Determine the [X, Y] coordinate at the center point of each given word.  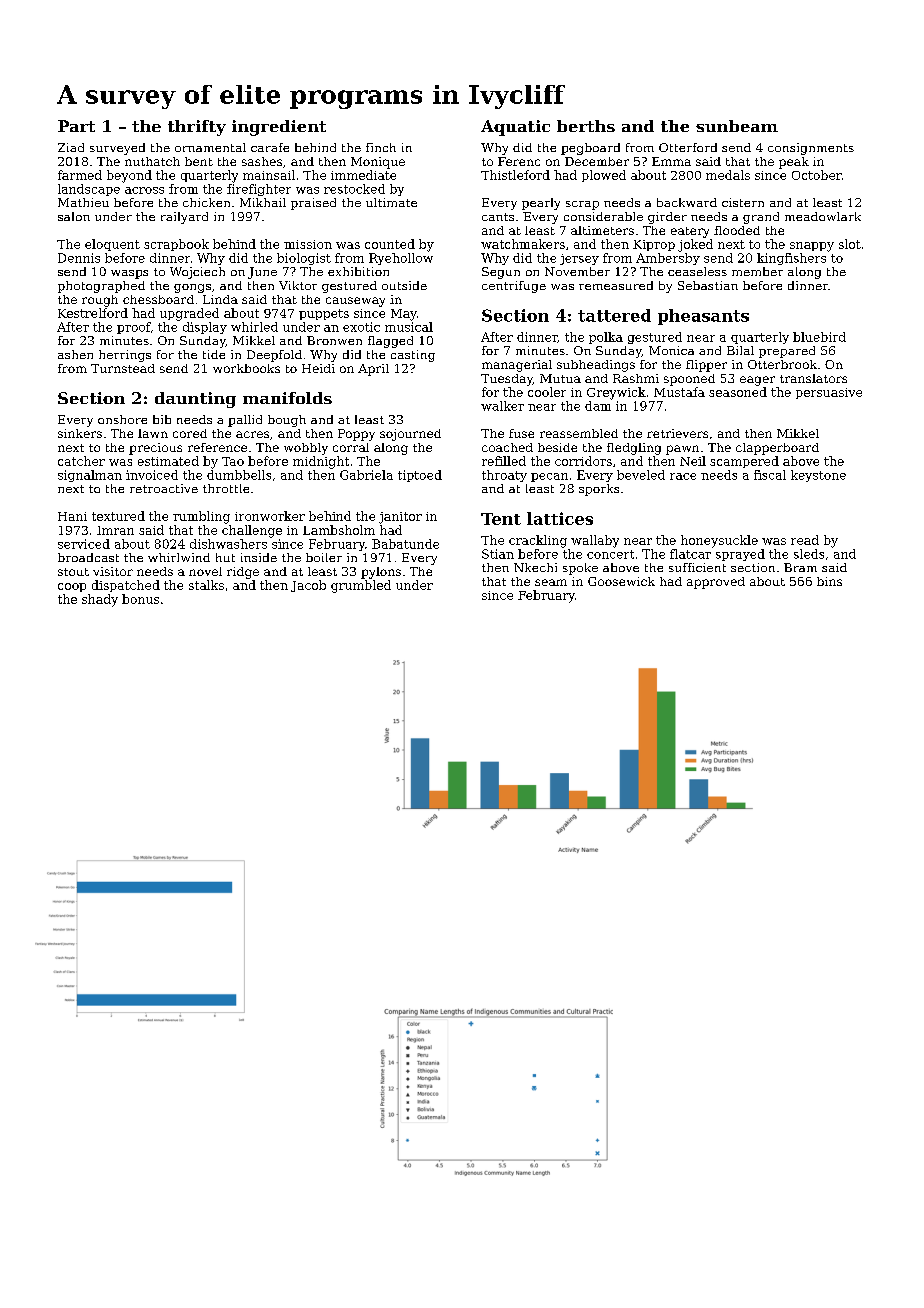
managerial [517, 366]
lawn [153, 433]
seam [551, 582]
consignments [811, 149]
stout [73, 572]
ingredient [279, 128]
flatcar [690, 554]
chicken [206, 202]
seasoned [738, 392]
